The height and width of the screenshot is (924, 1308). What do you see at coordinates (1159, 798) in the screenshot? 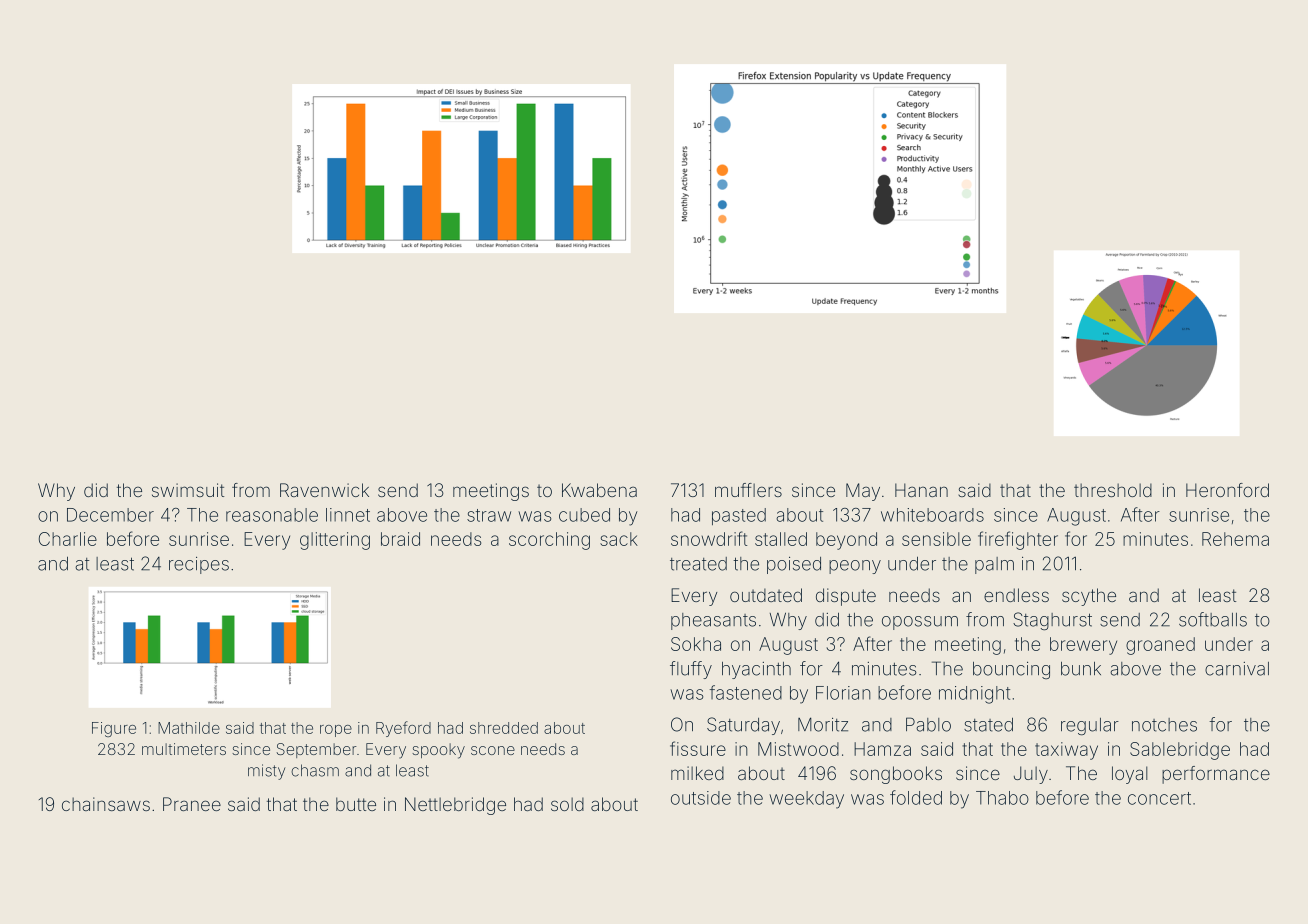
I see `concert` at bounding box center [1159, 798].
